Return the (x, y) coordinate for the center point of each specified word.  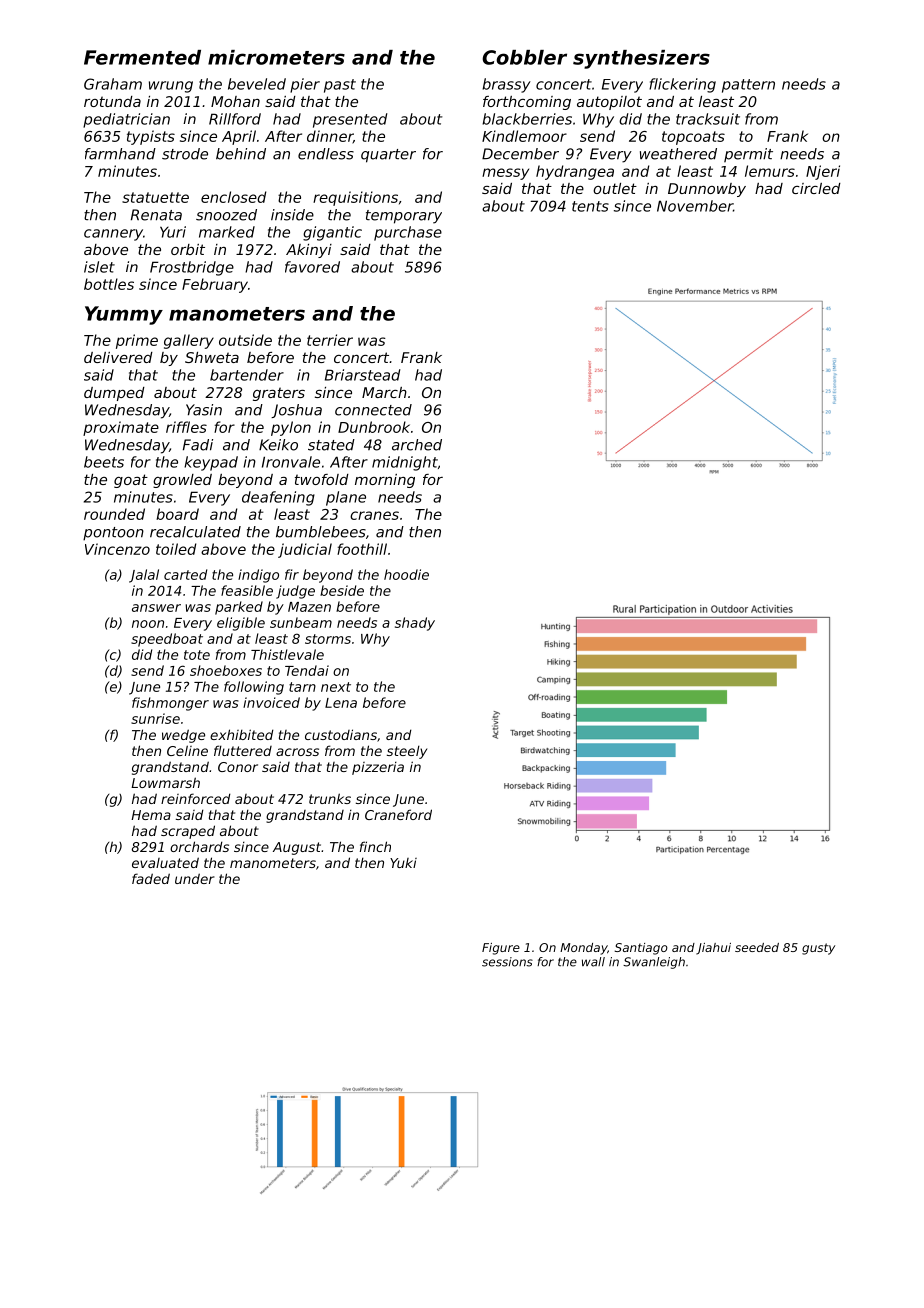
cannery (113, 235)
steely (407, 752)
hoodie (406, 574)
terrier (330, 340)
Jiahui (713, 949)
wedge (183, 736)
